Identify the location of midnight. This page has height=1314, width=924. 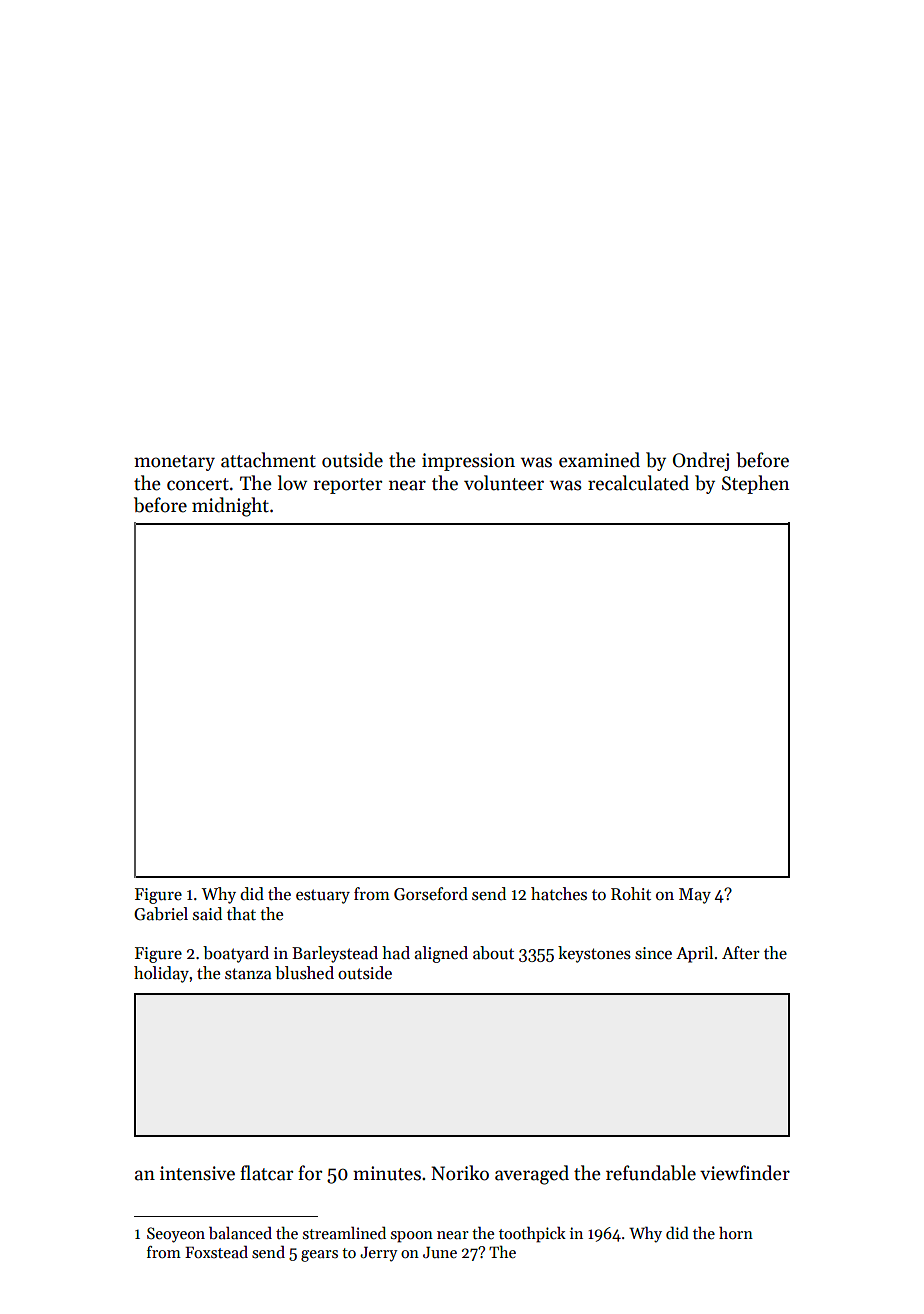
(230, 507).
